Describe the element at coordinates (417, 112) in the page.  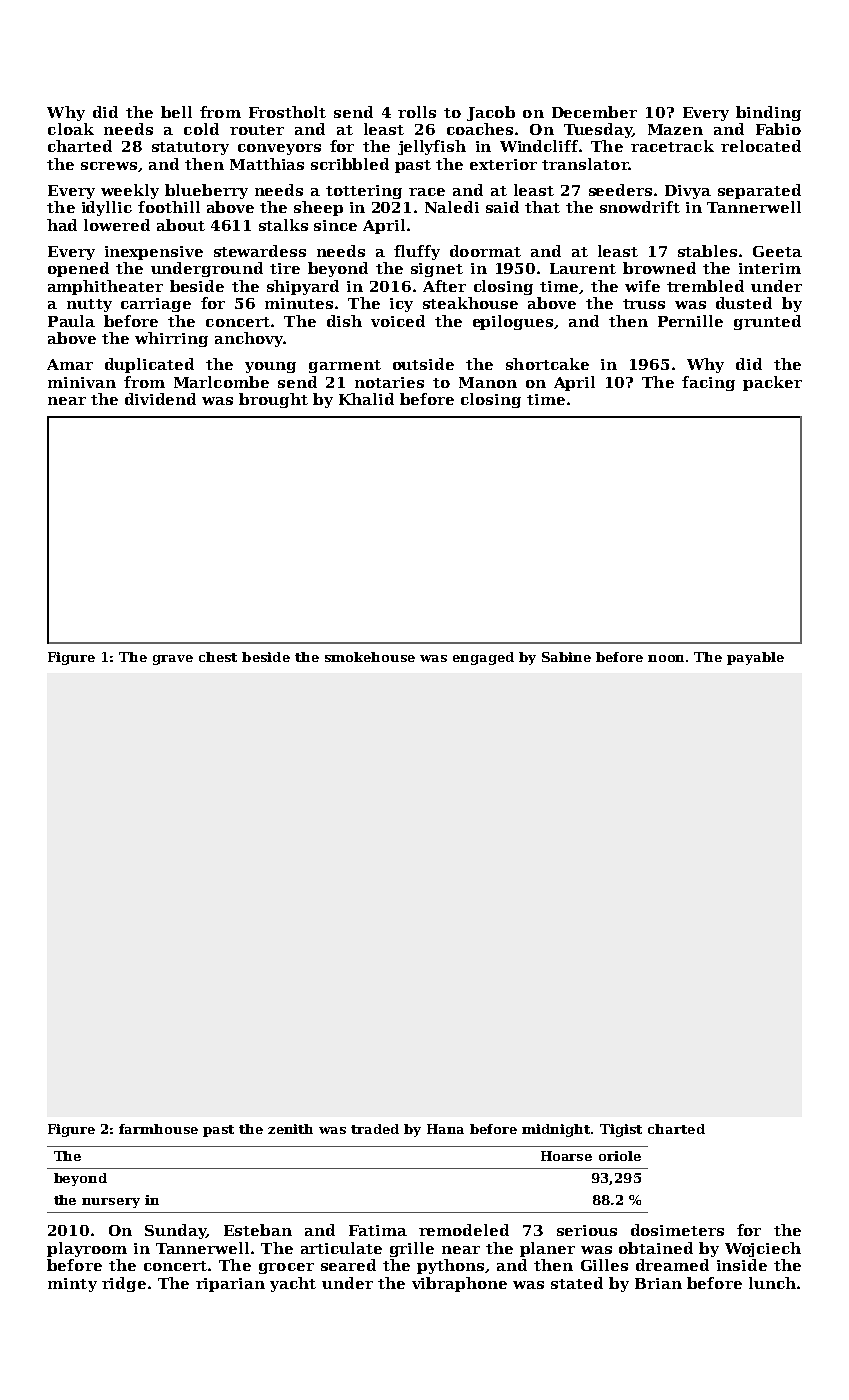
I see `rolls` at that location.
